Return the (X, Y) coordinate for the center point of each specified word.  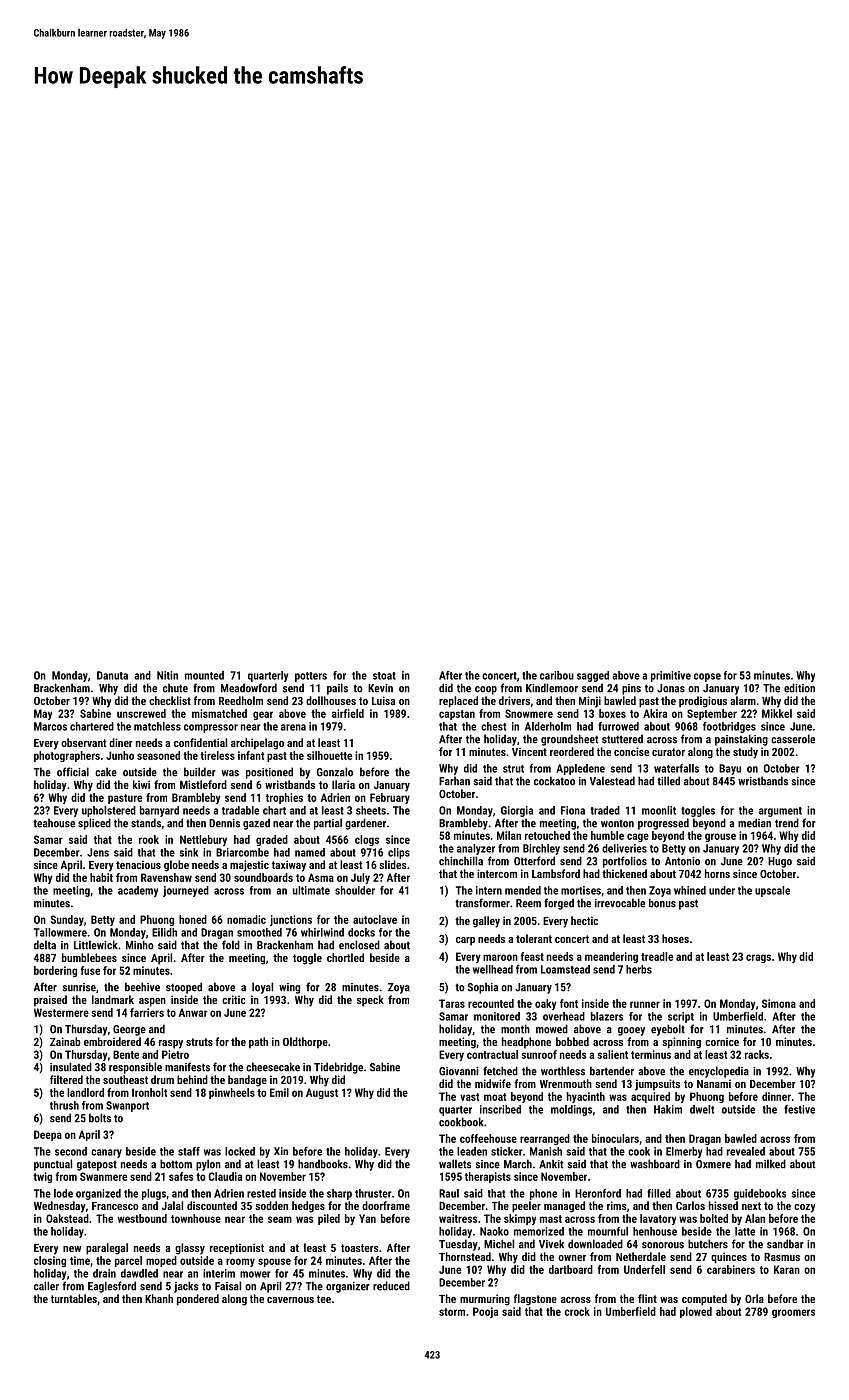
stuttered (622, 739)
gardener (365, 824)
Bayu (730, 769)
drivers (514, 700)
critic (233, 999)
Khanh (159, 1298)
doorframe (386, 1205)
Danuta (112, 675)
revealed (746, 1151)
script (681, 1017)
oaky (546, 1004)
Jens (98, 852)
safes (181, 1176)
